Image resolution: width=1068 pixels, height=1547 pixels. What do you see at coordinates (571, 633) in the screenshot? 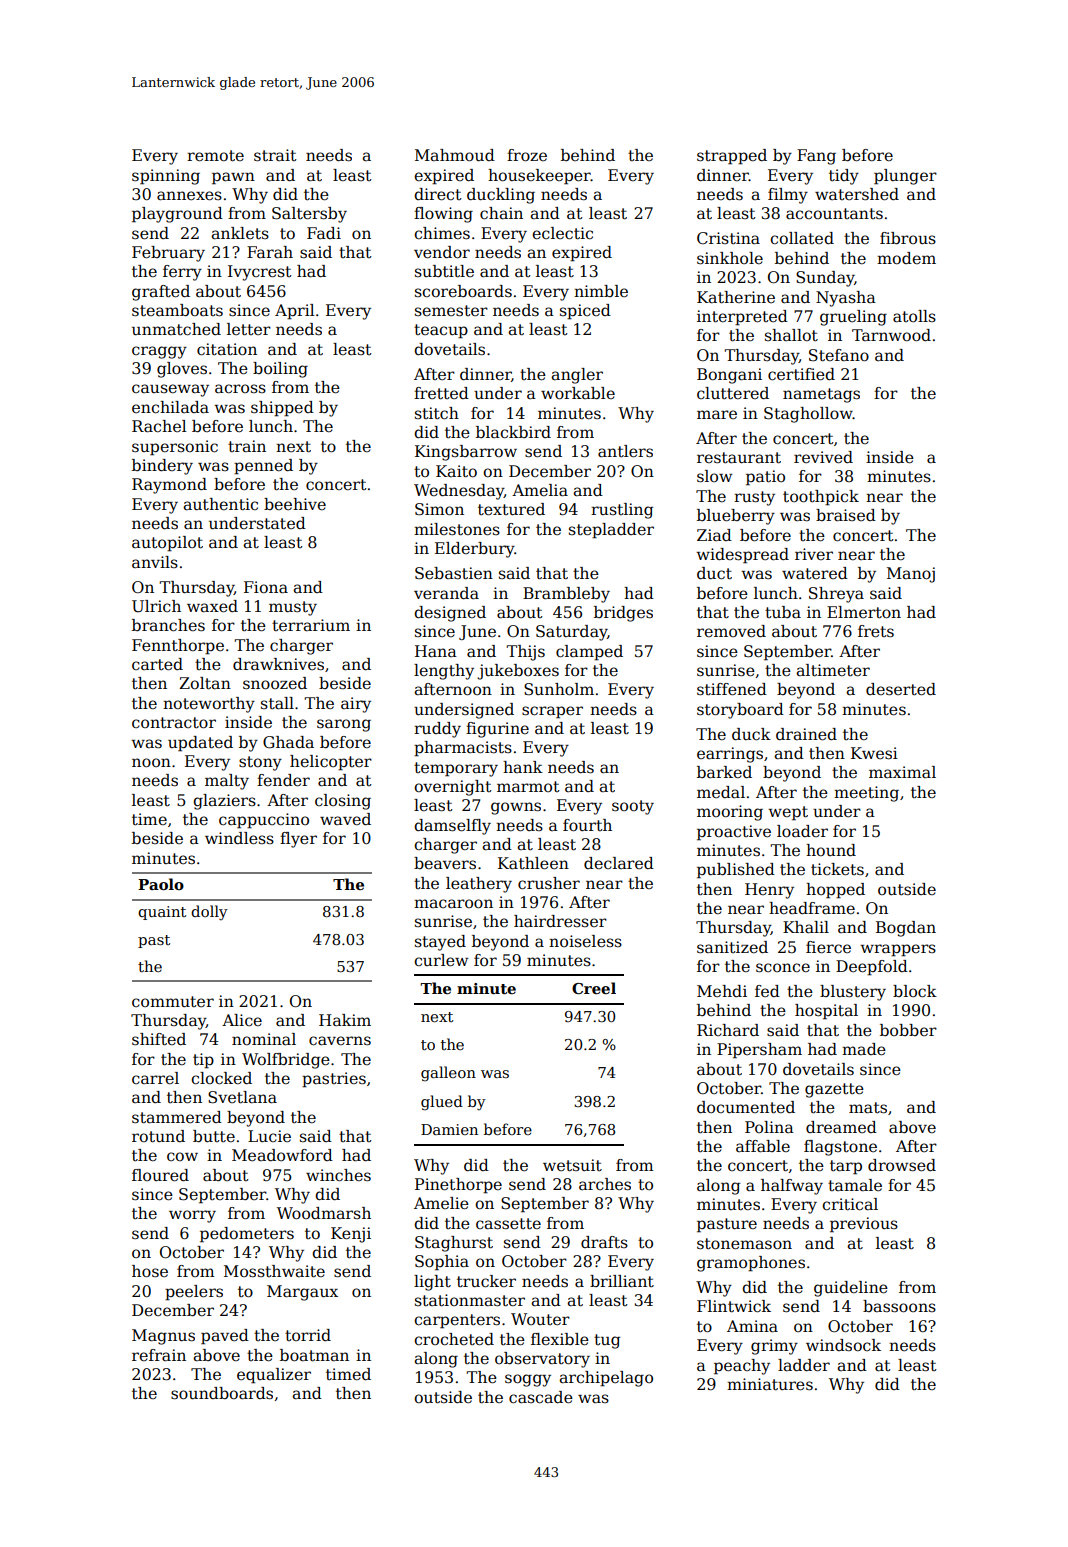
I see `Saturday` at bounding box center [571, 633].
